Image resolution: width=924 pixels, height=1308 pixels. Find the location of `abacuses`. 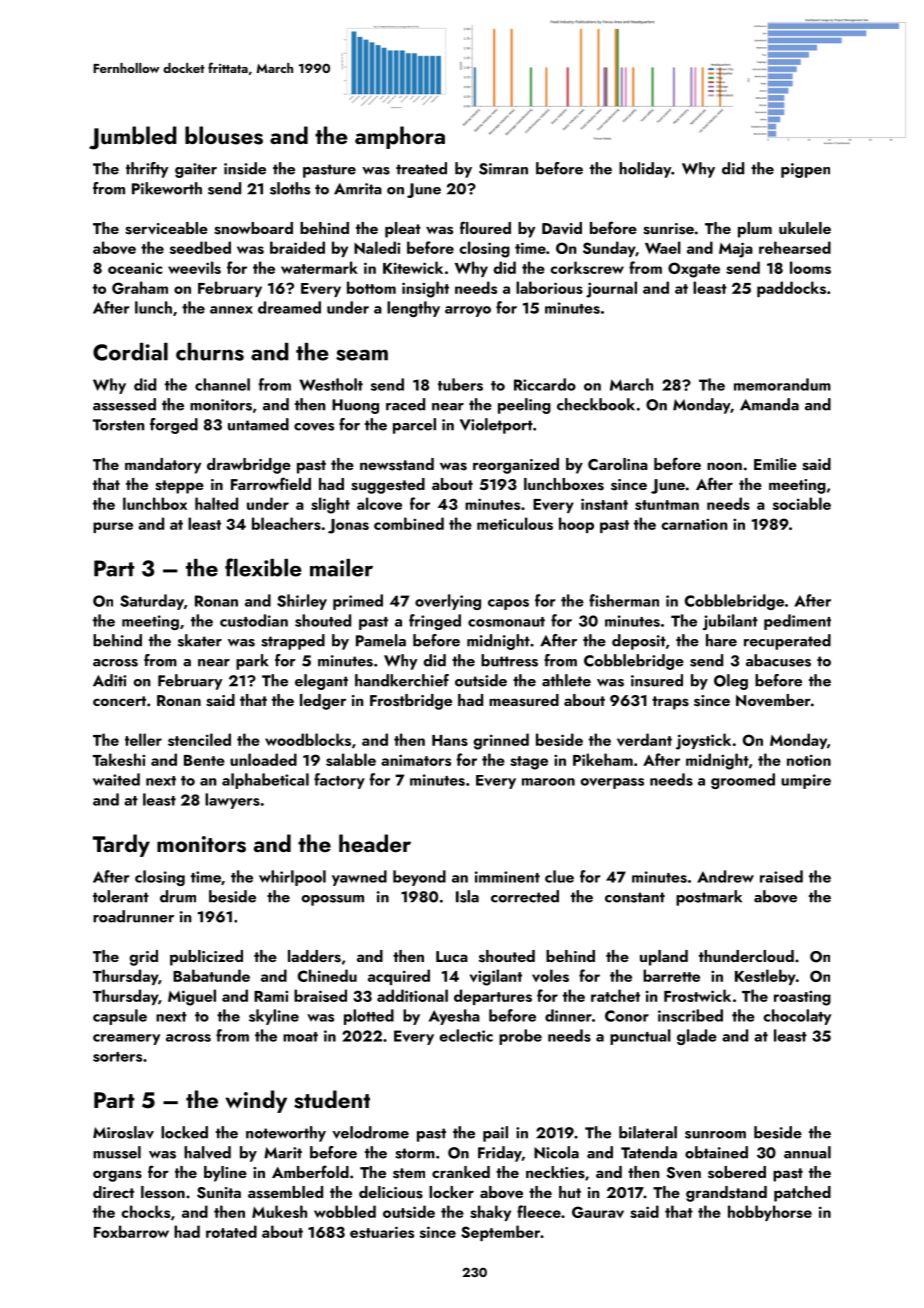

abacuses is located at coordinates (778, 660).
